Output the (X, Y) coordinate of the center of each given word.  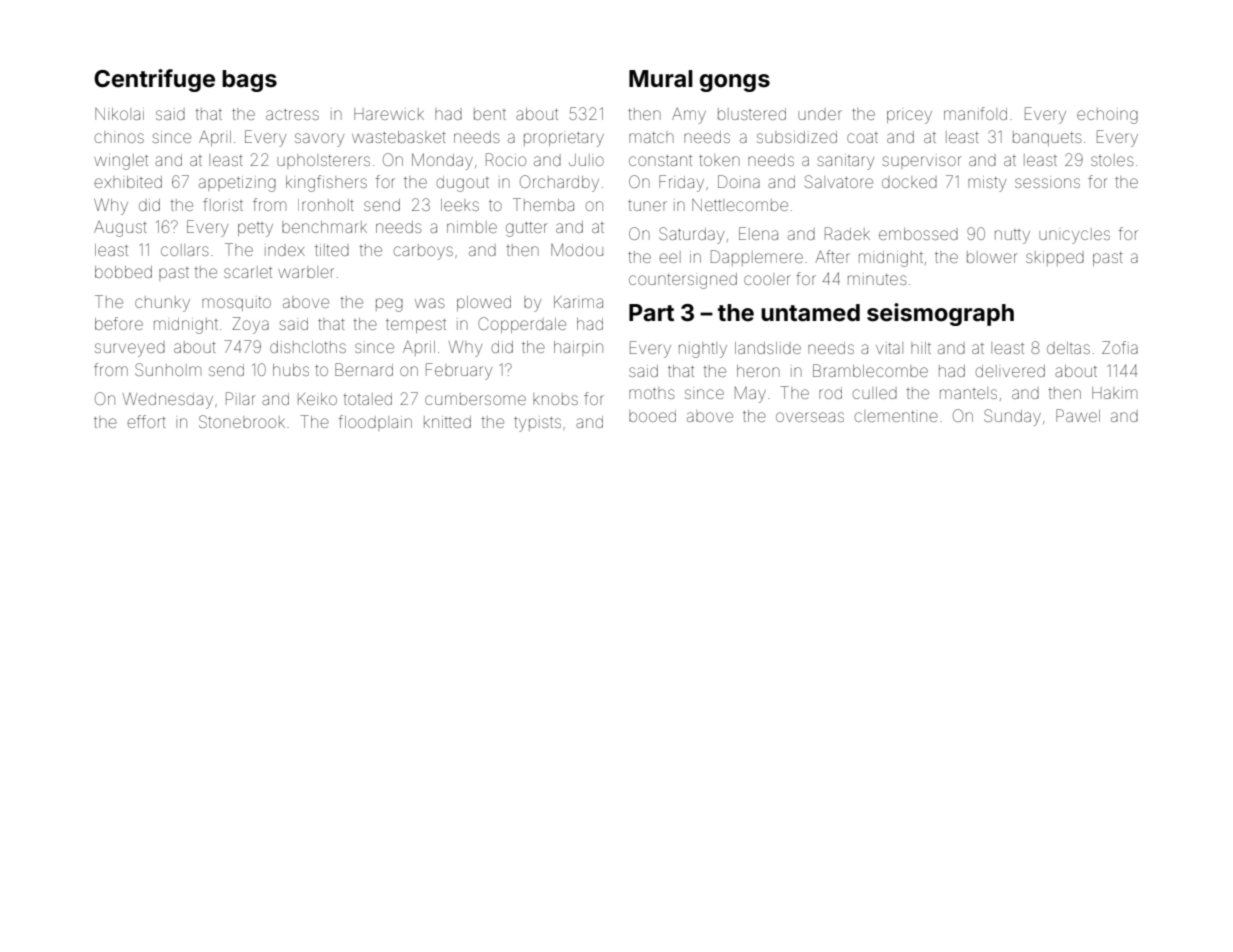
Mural (661, 78)
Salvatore (839, 181)
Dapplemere (757, 258)
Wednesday (168, 401)
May (750, 395)
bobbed (123, 272)
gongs (735, 83)
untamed (810, 313)
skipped (1055, 258)
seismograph (940, 314)
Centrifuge (154, 80)
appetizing (237, 184)
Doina (739, 181)
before (119, 323)
